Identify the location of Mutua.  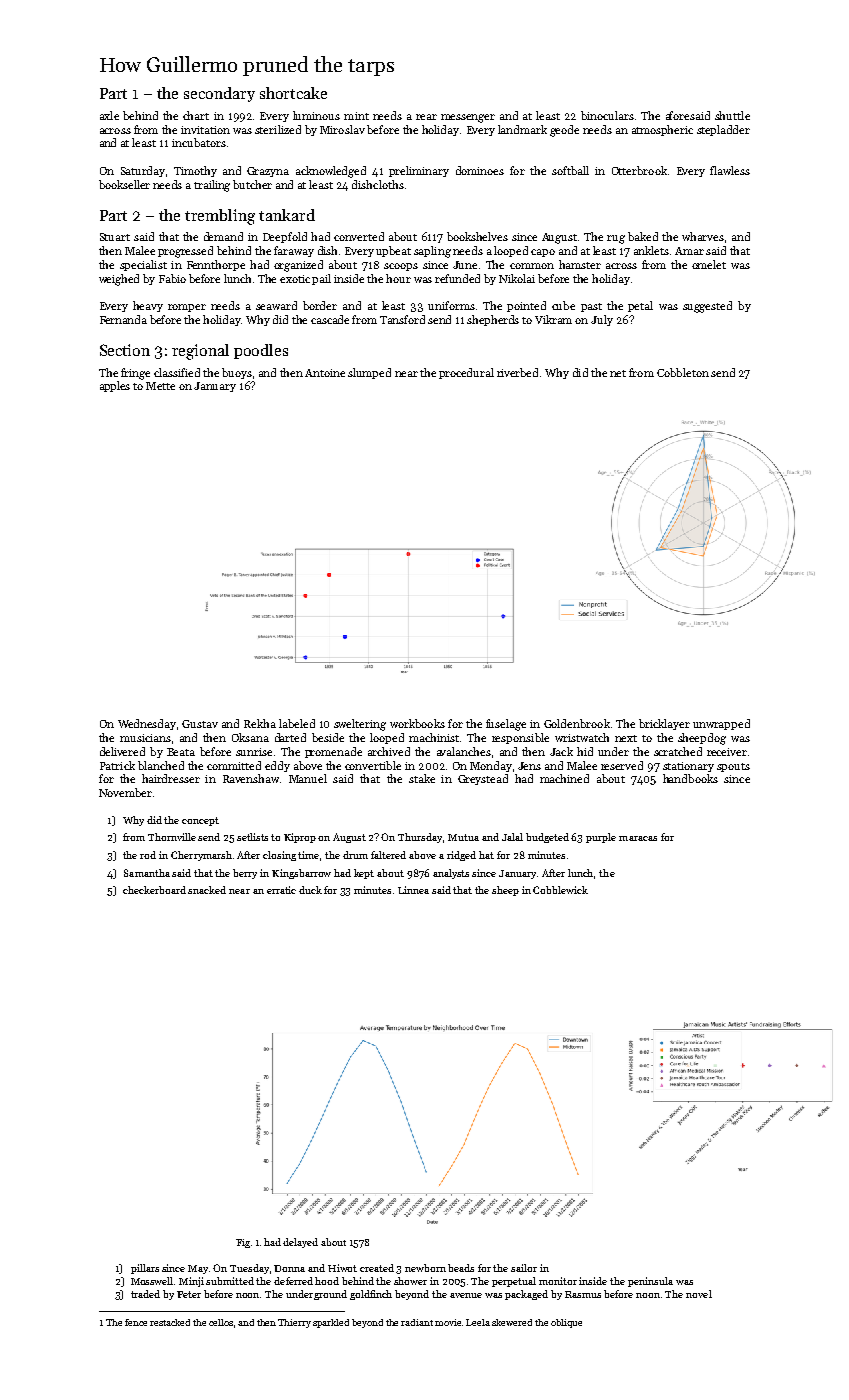
(463, 837).
